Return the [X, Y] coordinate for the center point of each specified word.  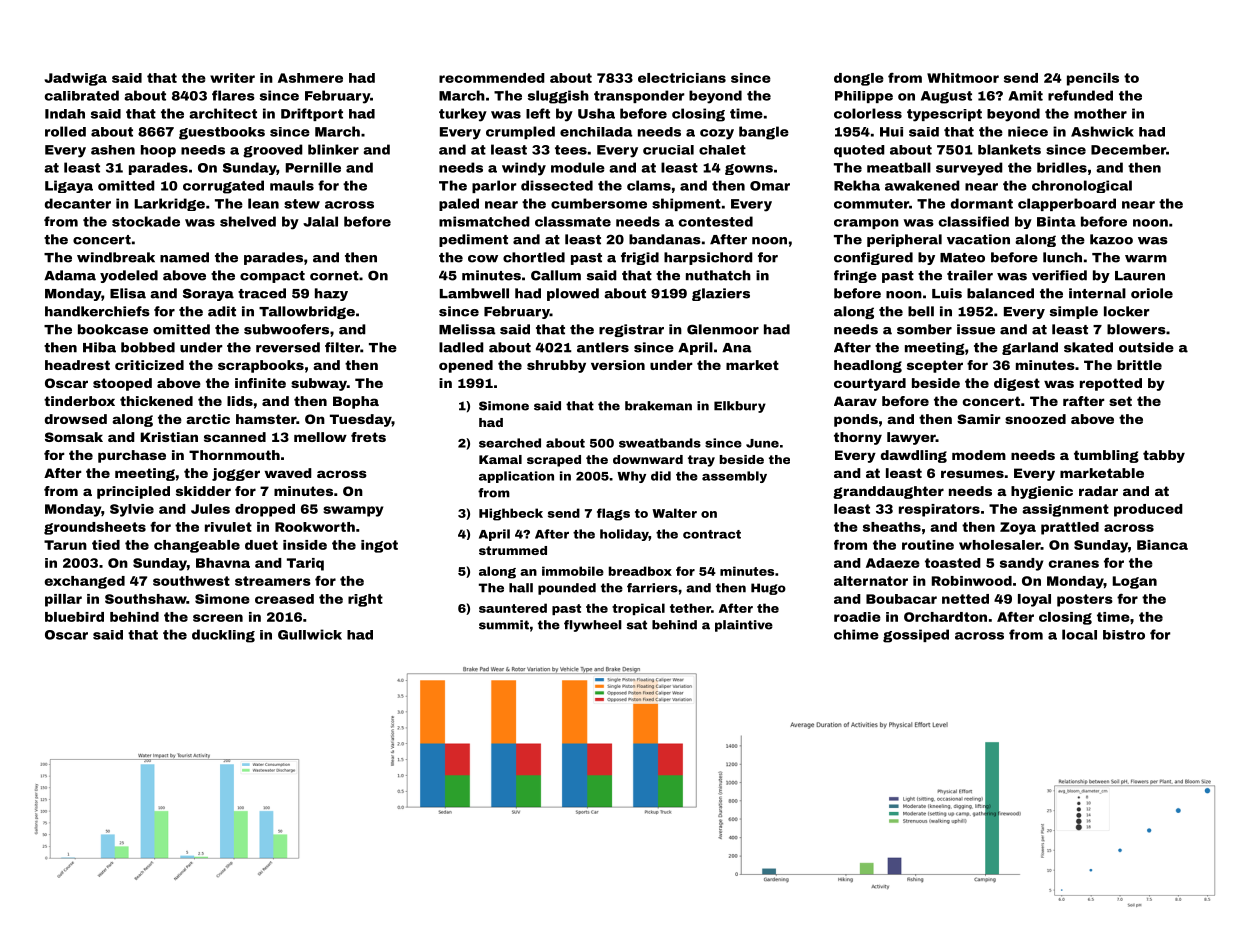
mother [1100, 113]
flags [613, 514]
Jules [210, 509]
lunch [1062, 257]
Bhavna [223, 563]
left [538, 113]
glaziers [721, 294]
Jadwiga [75, 79]
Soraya [208, 295]
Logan [1135, 582]
